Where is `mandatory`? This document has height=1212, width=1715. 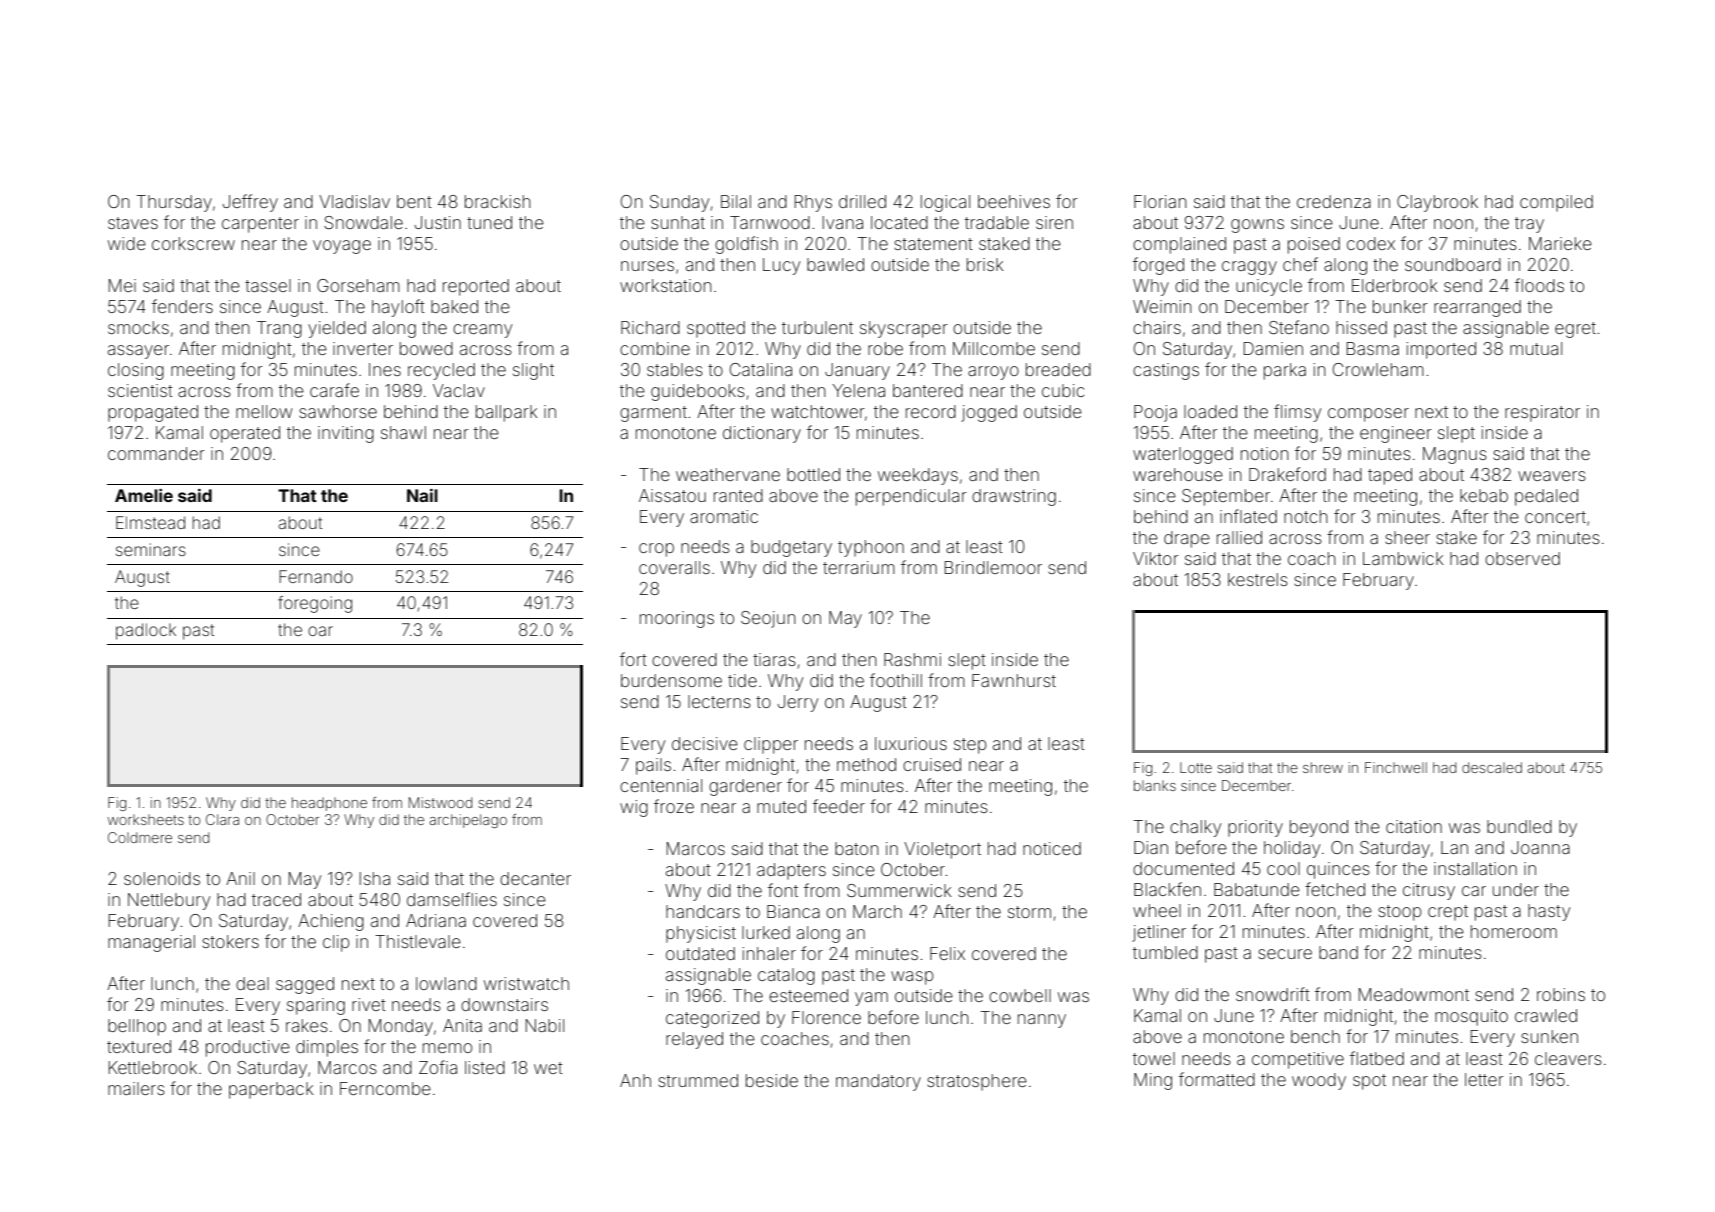 mandatory is located at coordinates (878, 1082).
